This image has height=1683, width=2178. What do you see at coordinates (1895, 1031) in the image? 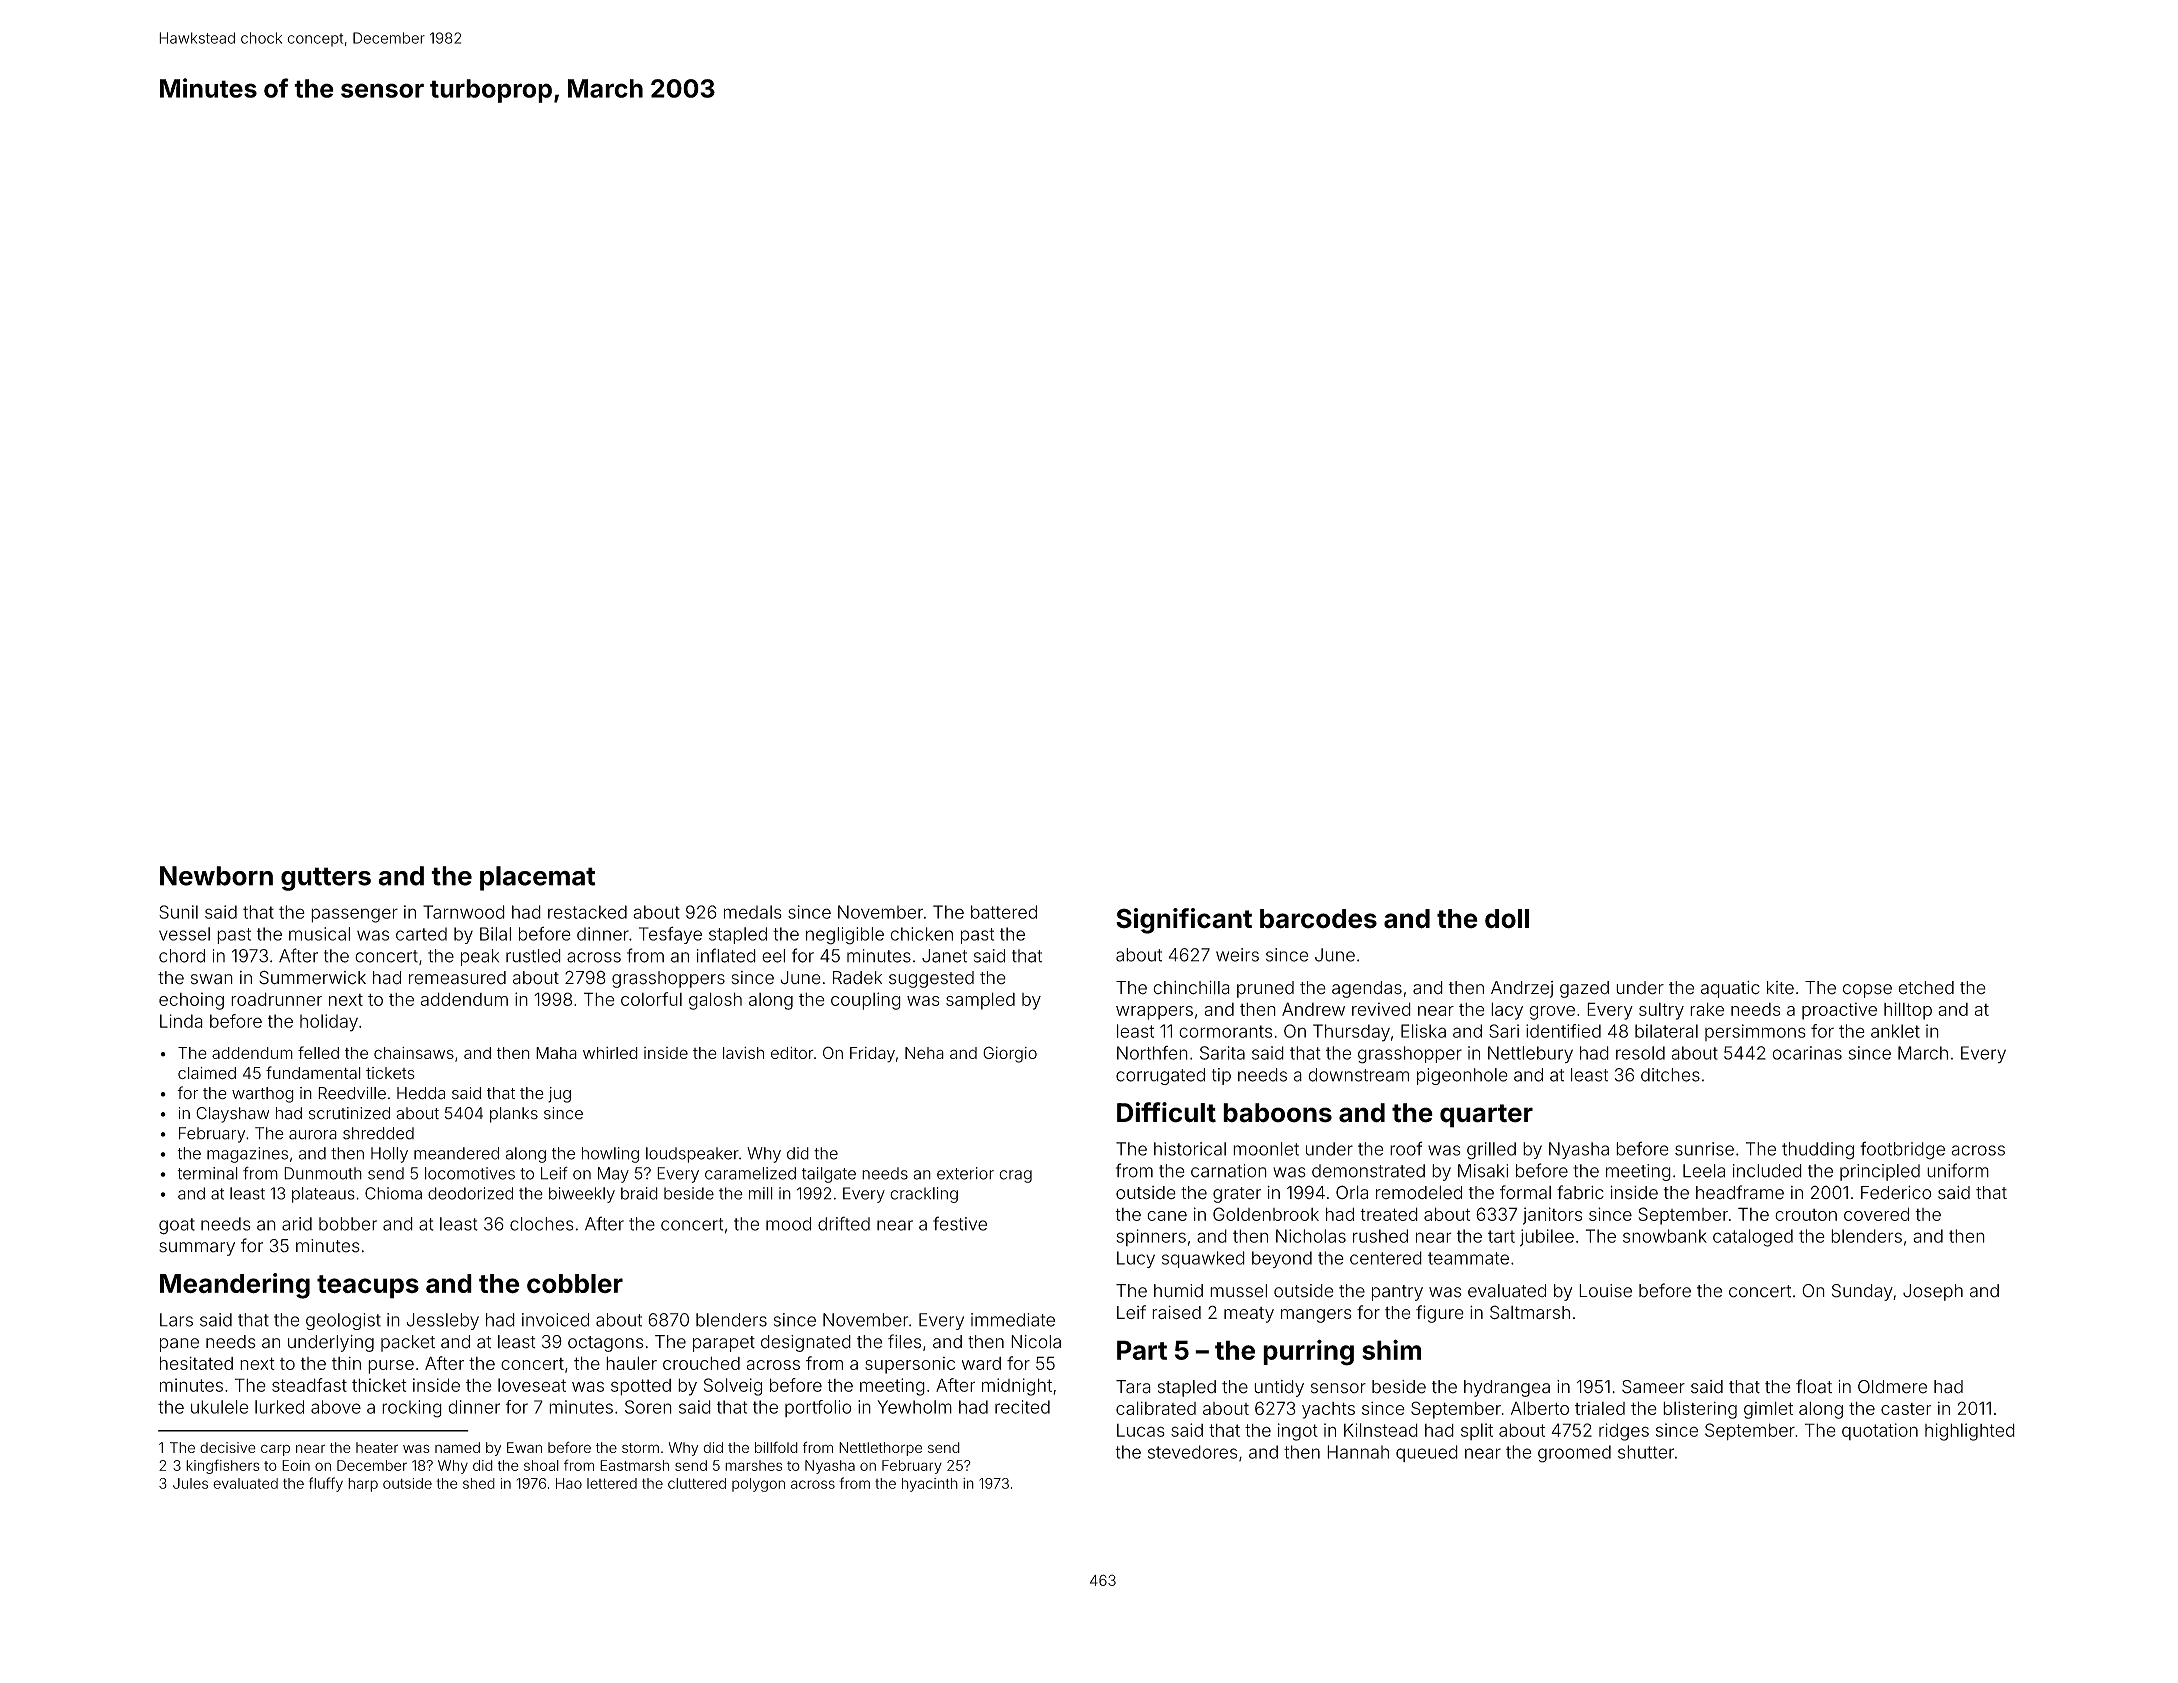
I see `anklet` at bounding box center [1895, 1031].
